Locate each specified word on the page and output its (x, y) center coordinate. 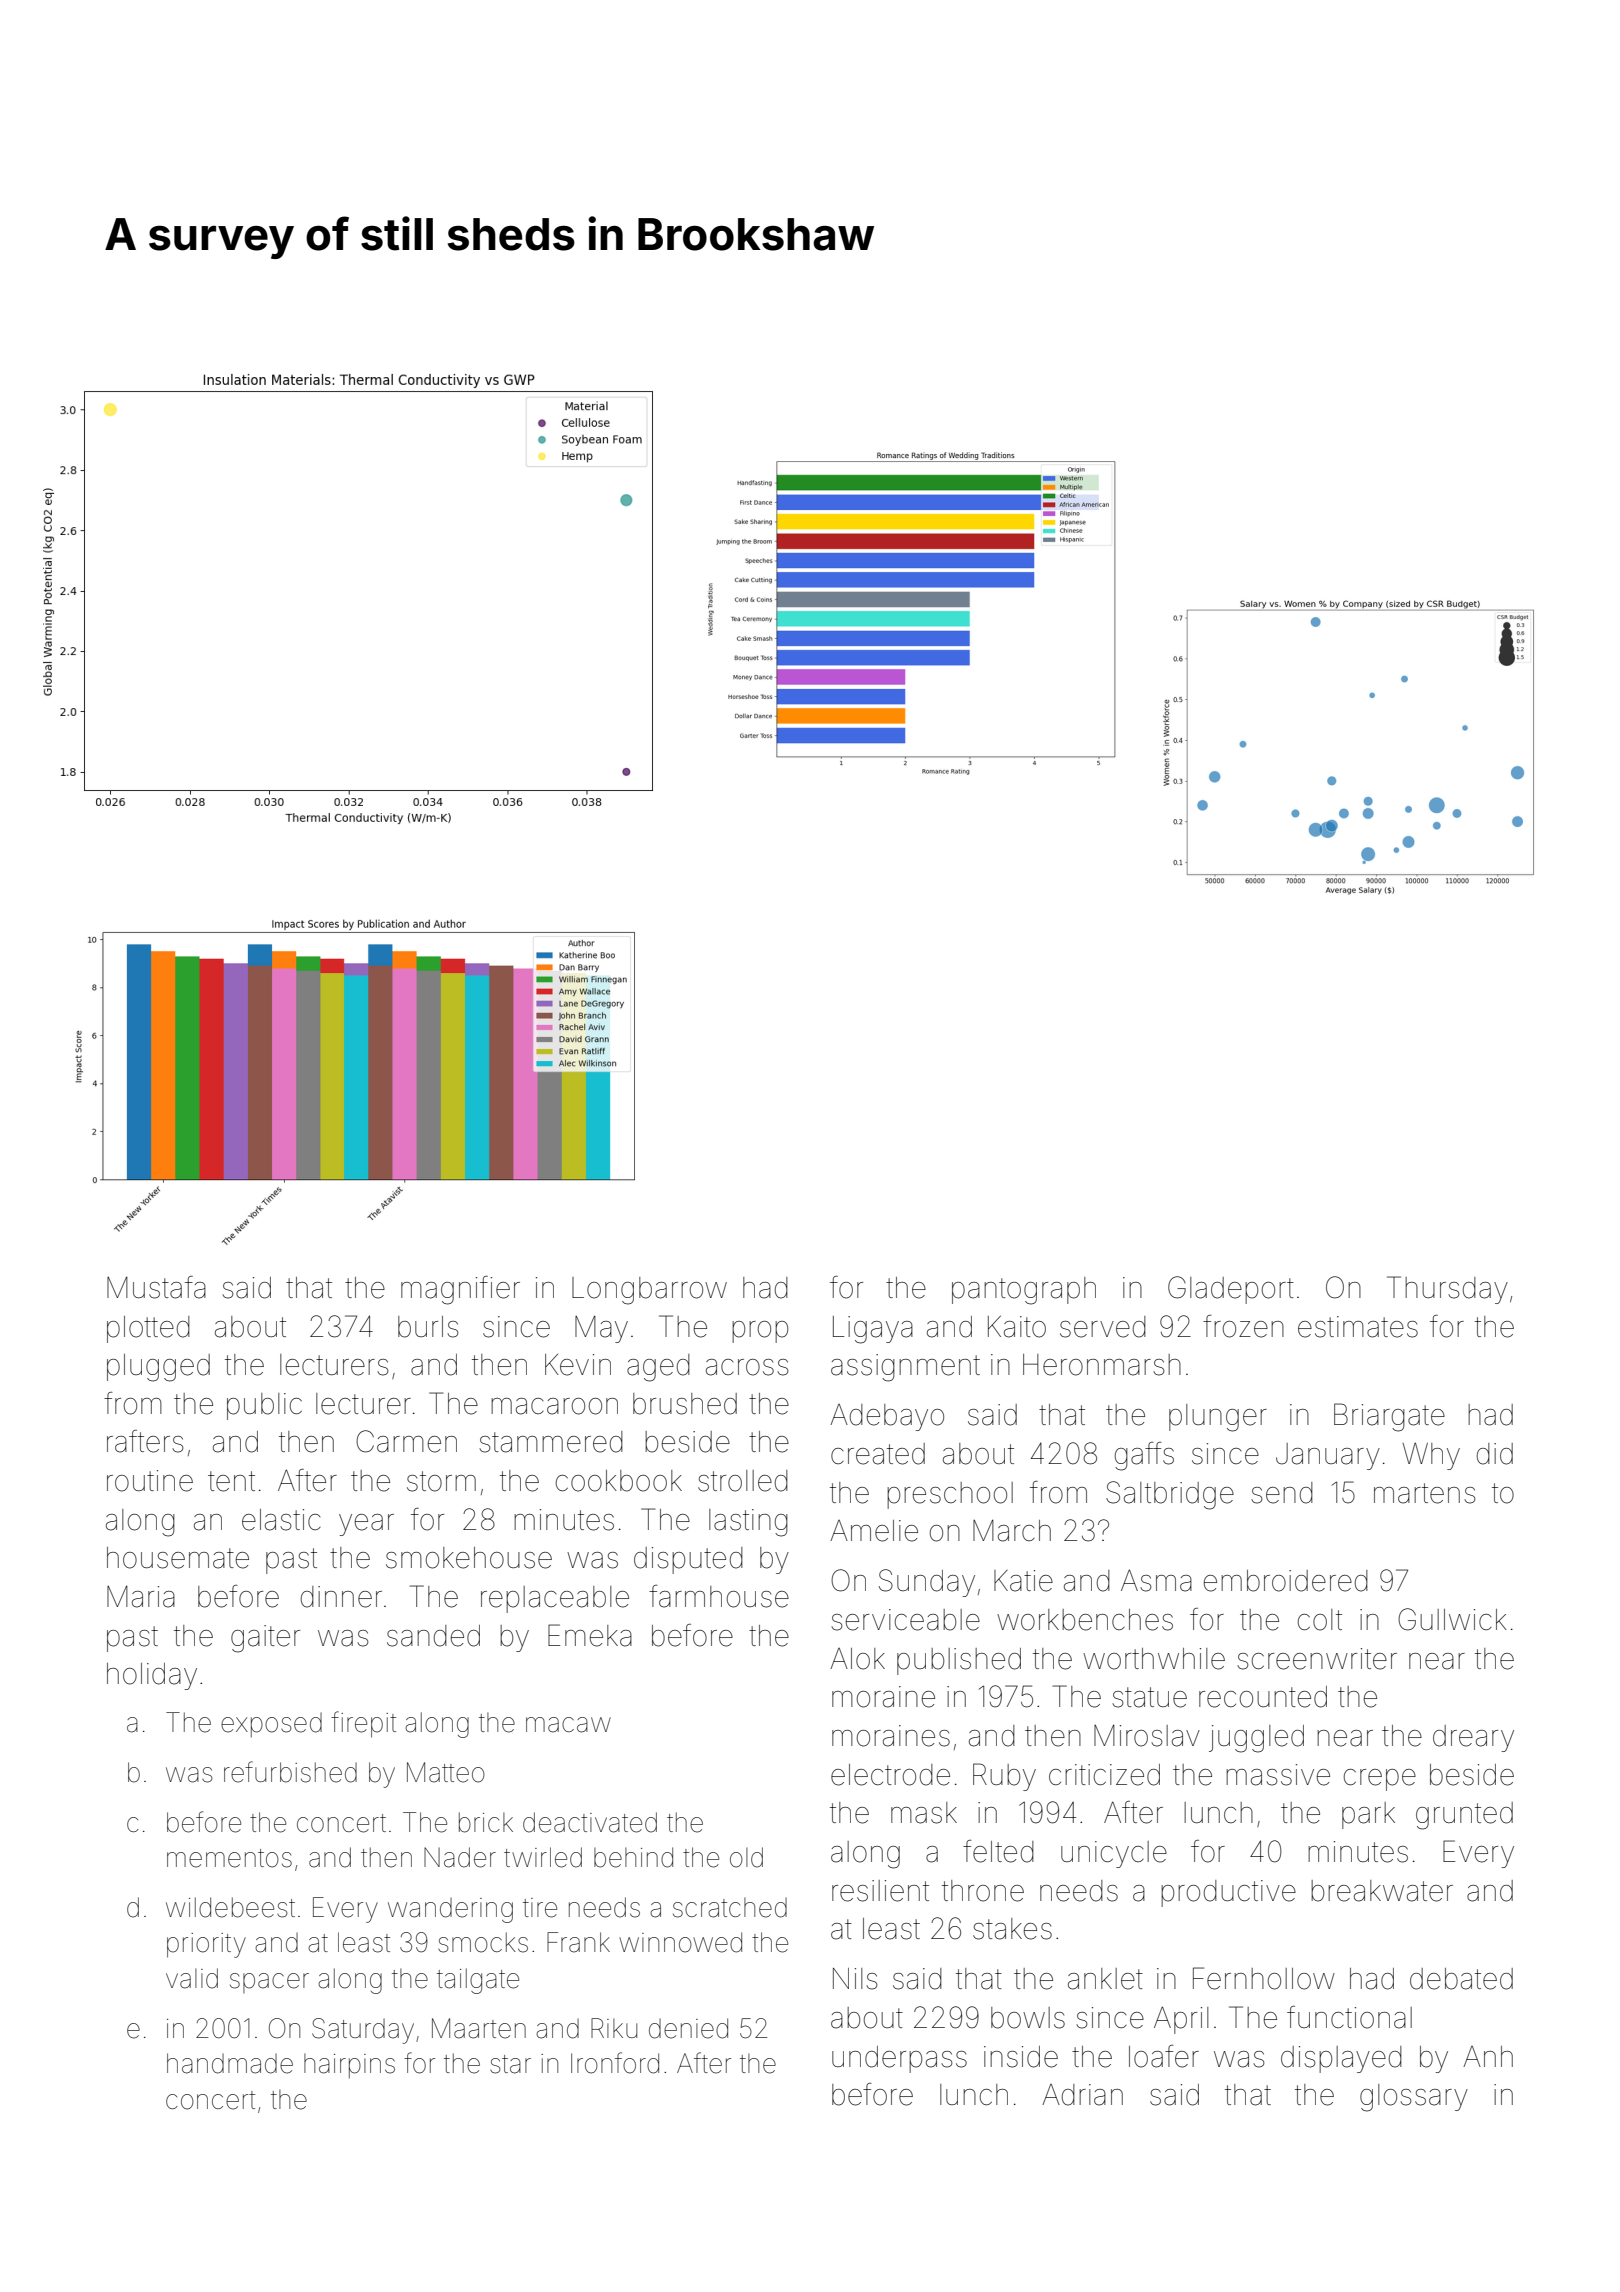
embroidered (1286, 1581)
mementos (229, 1858)
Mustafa (156, 1287)
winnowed (680, 1942)
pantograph (1024, 1291)
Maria (141, 1597)
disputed (688, 1560)
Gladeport (1231, 1290)
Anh (1488, 2056)
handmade (230, 2063)
